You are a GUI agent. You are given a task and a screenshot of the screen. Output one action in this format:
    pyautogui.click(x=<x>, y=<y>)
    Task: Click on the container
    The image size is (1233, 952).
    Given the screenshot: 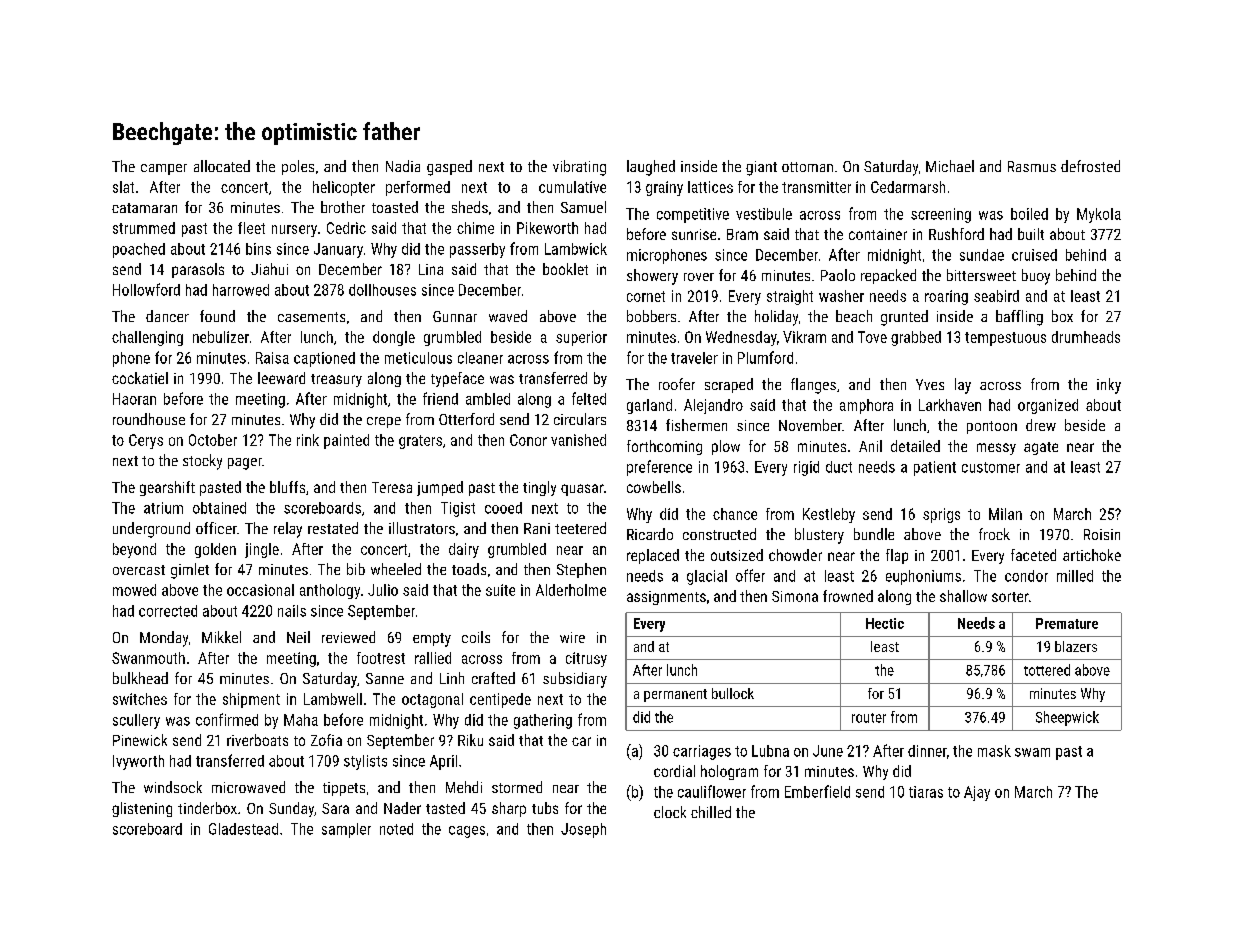 What is the action you would take?
    pyautogui.click(x=878, y=234)
